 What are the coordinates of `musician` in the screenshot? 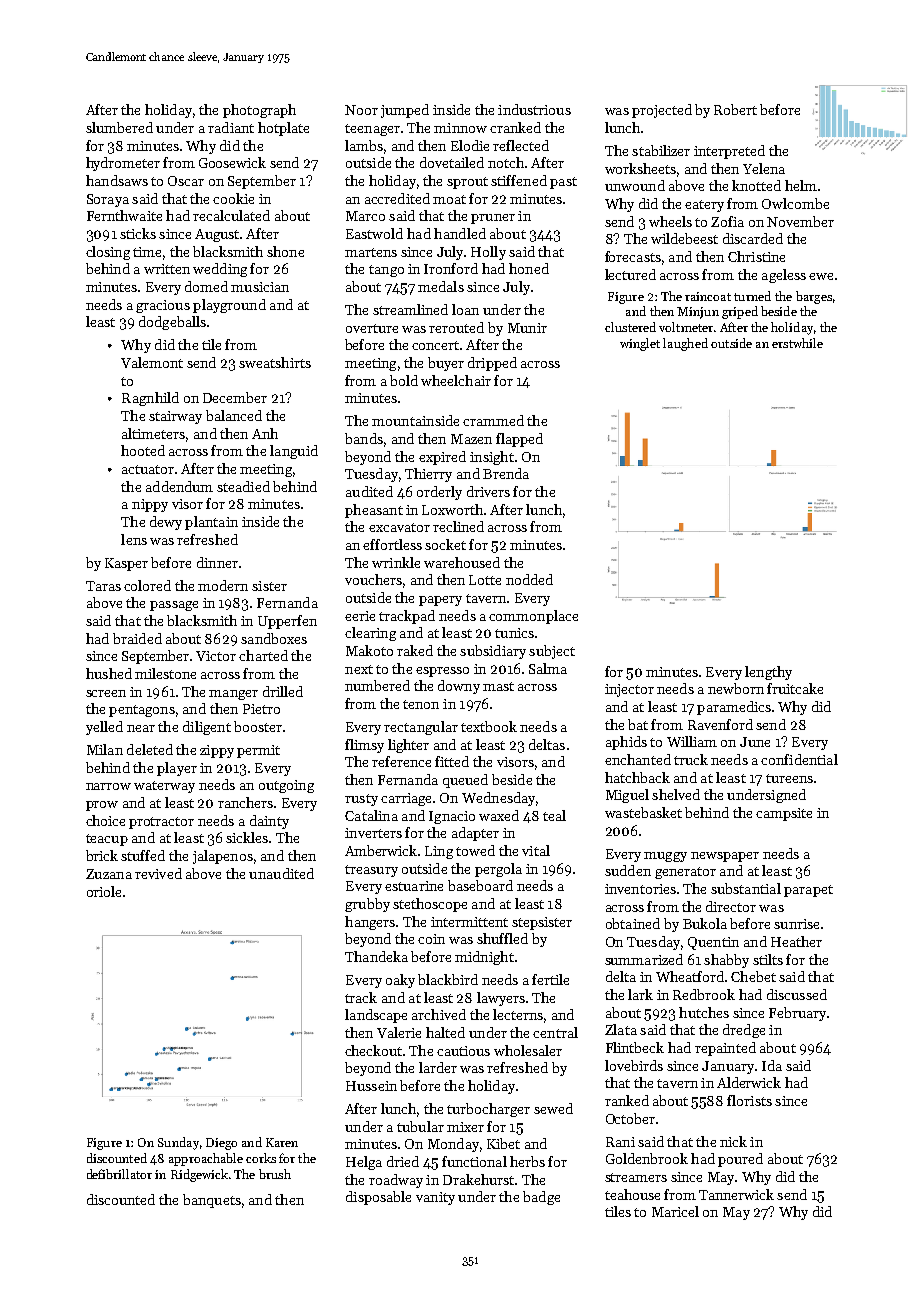 It's located at (260, 287).
